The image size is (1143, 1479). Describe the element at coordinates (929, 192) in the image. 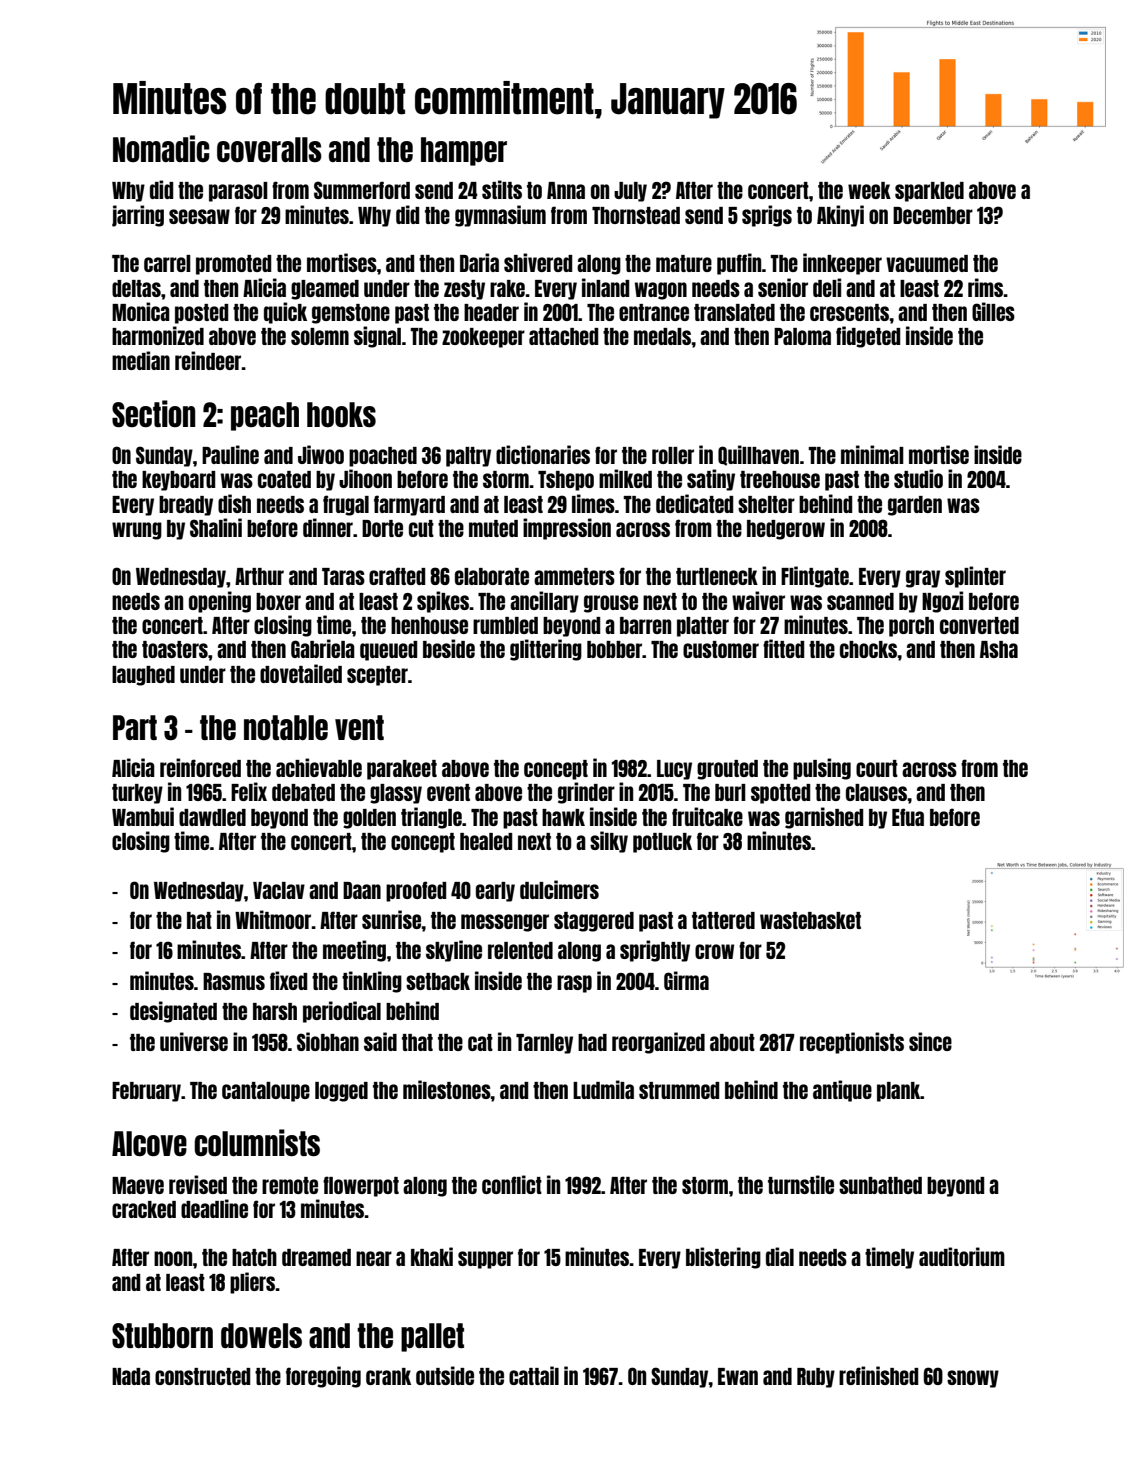

I see `sparkled` at that location.
